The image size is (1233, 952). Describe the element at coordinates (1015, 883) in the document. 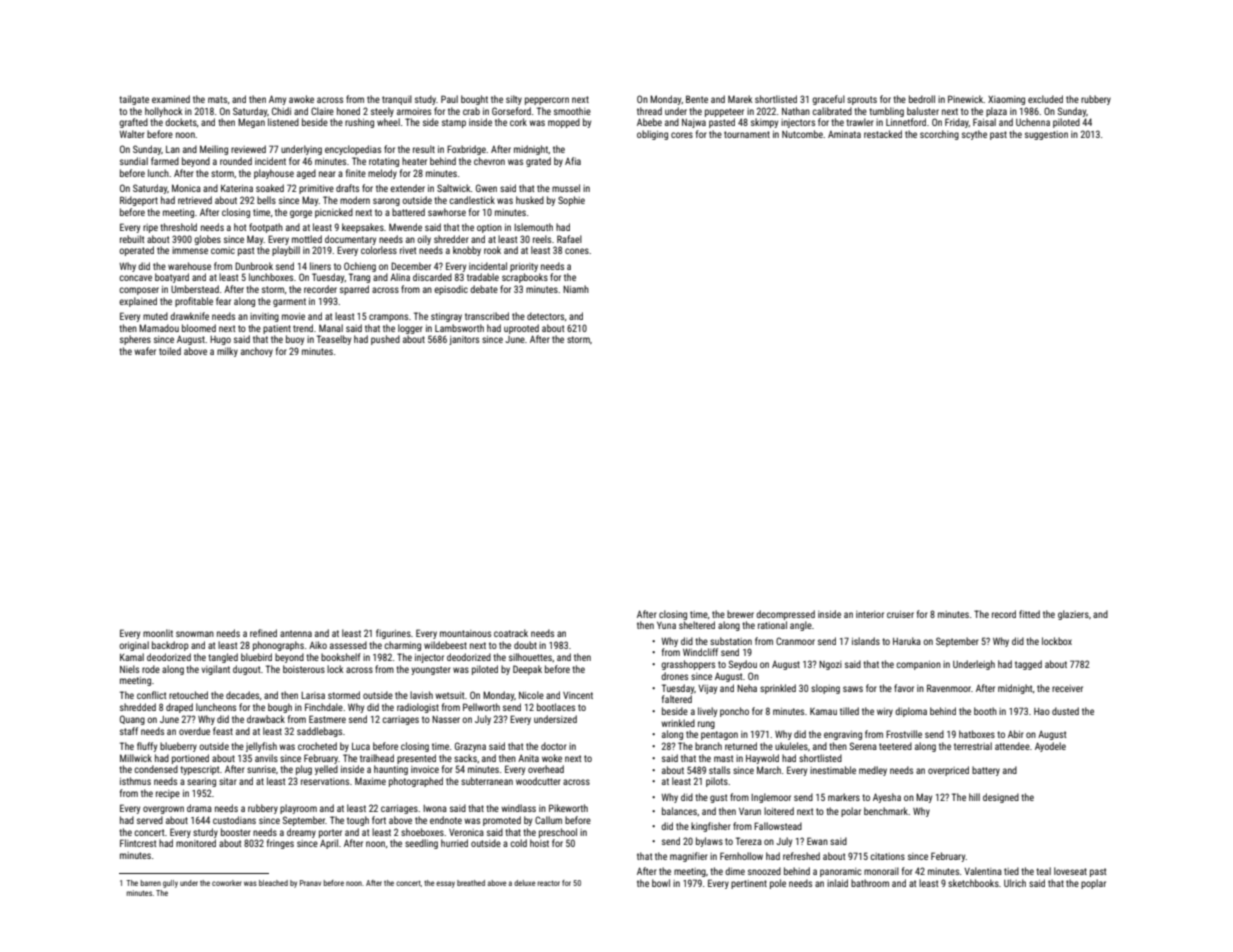

I see `Ulrich` at that location.
